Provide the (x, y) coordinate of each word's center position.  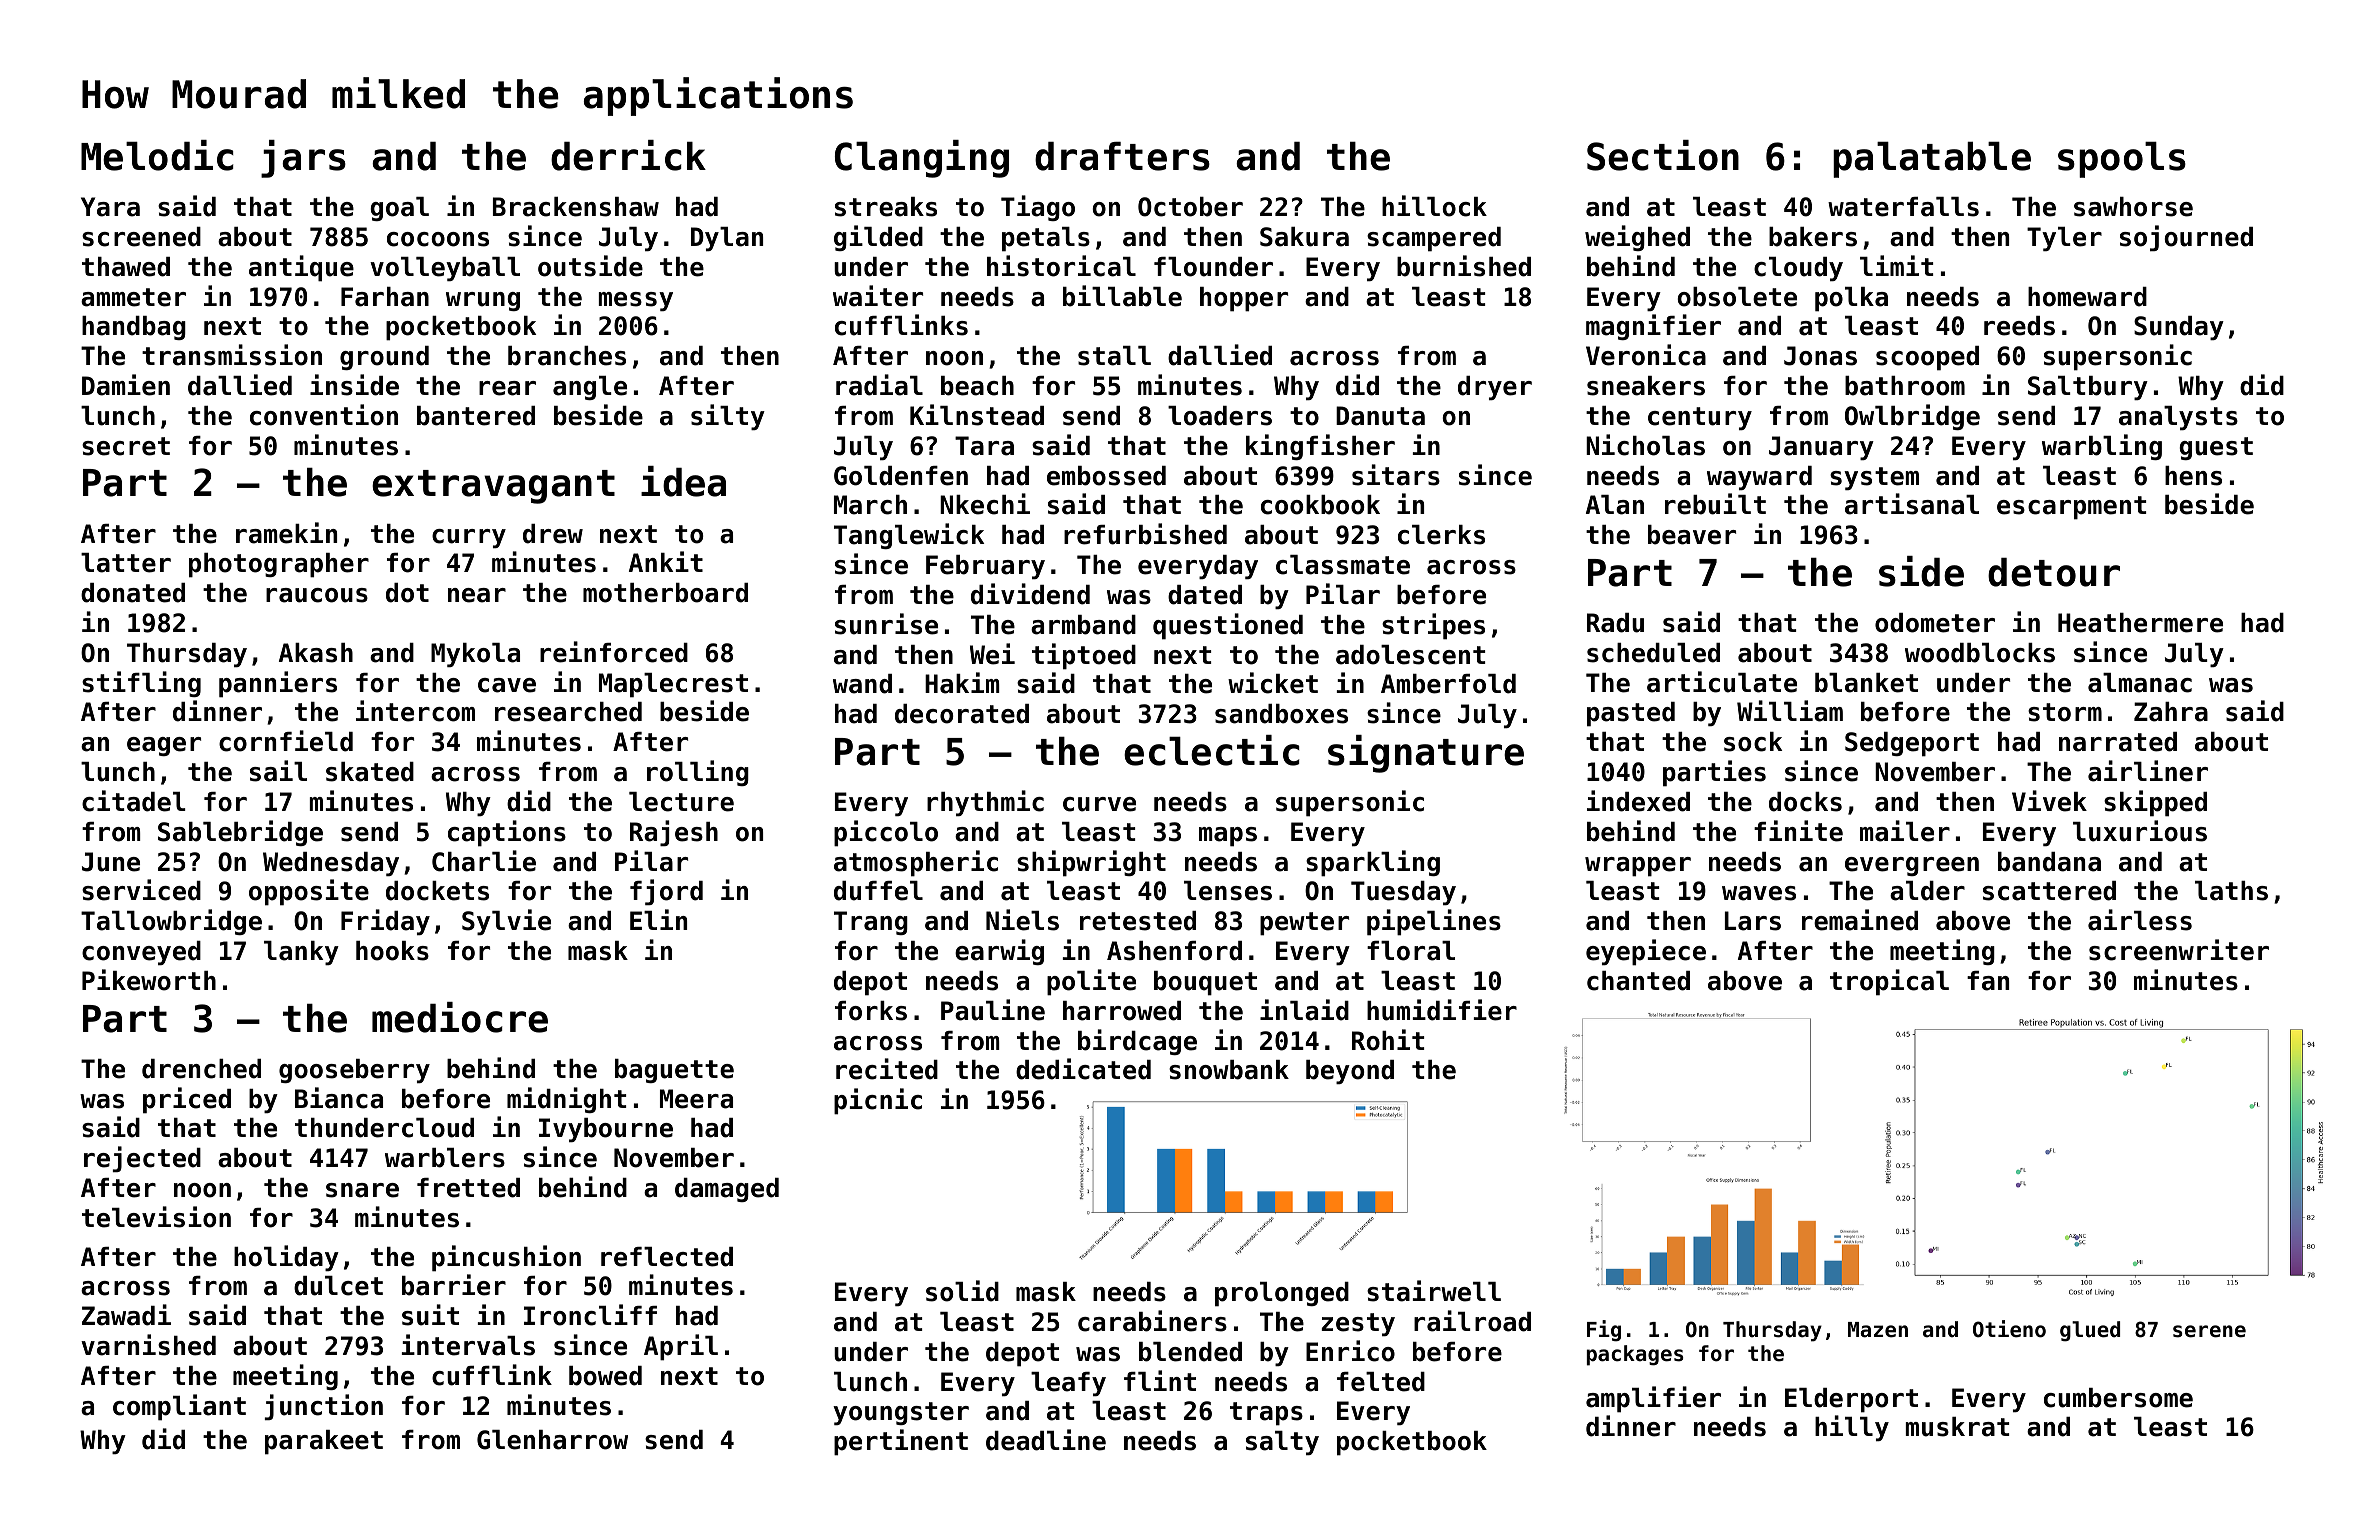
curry (469, 538)
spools (2122, 160)
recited (887, 1069)
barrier (454, 1285)
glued (2090, 1331)
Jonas (1820, 356)
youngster (901, 1413)
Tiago (1038, 208)
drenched (201, 1069)
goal (399, 209)
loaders (1220, 416)
